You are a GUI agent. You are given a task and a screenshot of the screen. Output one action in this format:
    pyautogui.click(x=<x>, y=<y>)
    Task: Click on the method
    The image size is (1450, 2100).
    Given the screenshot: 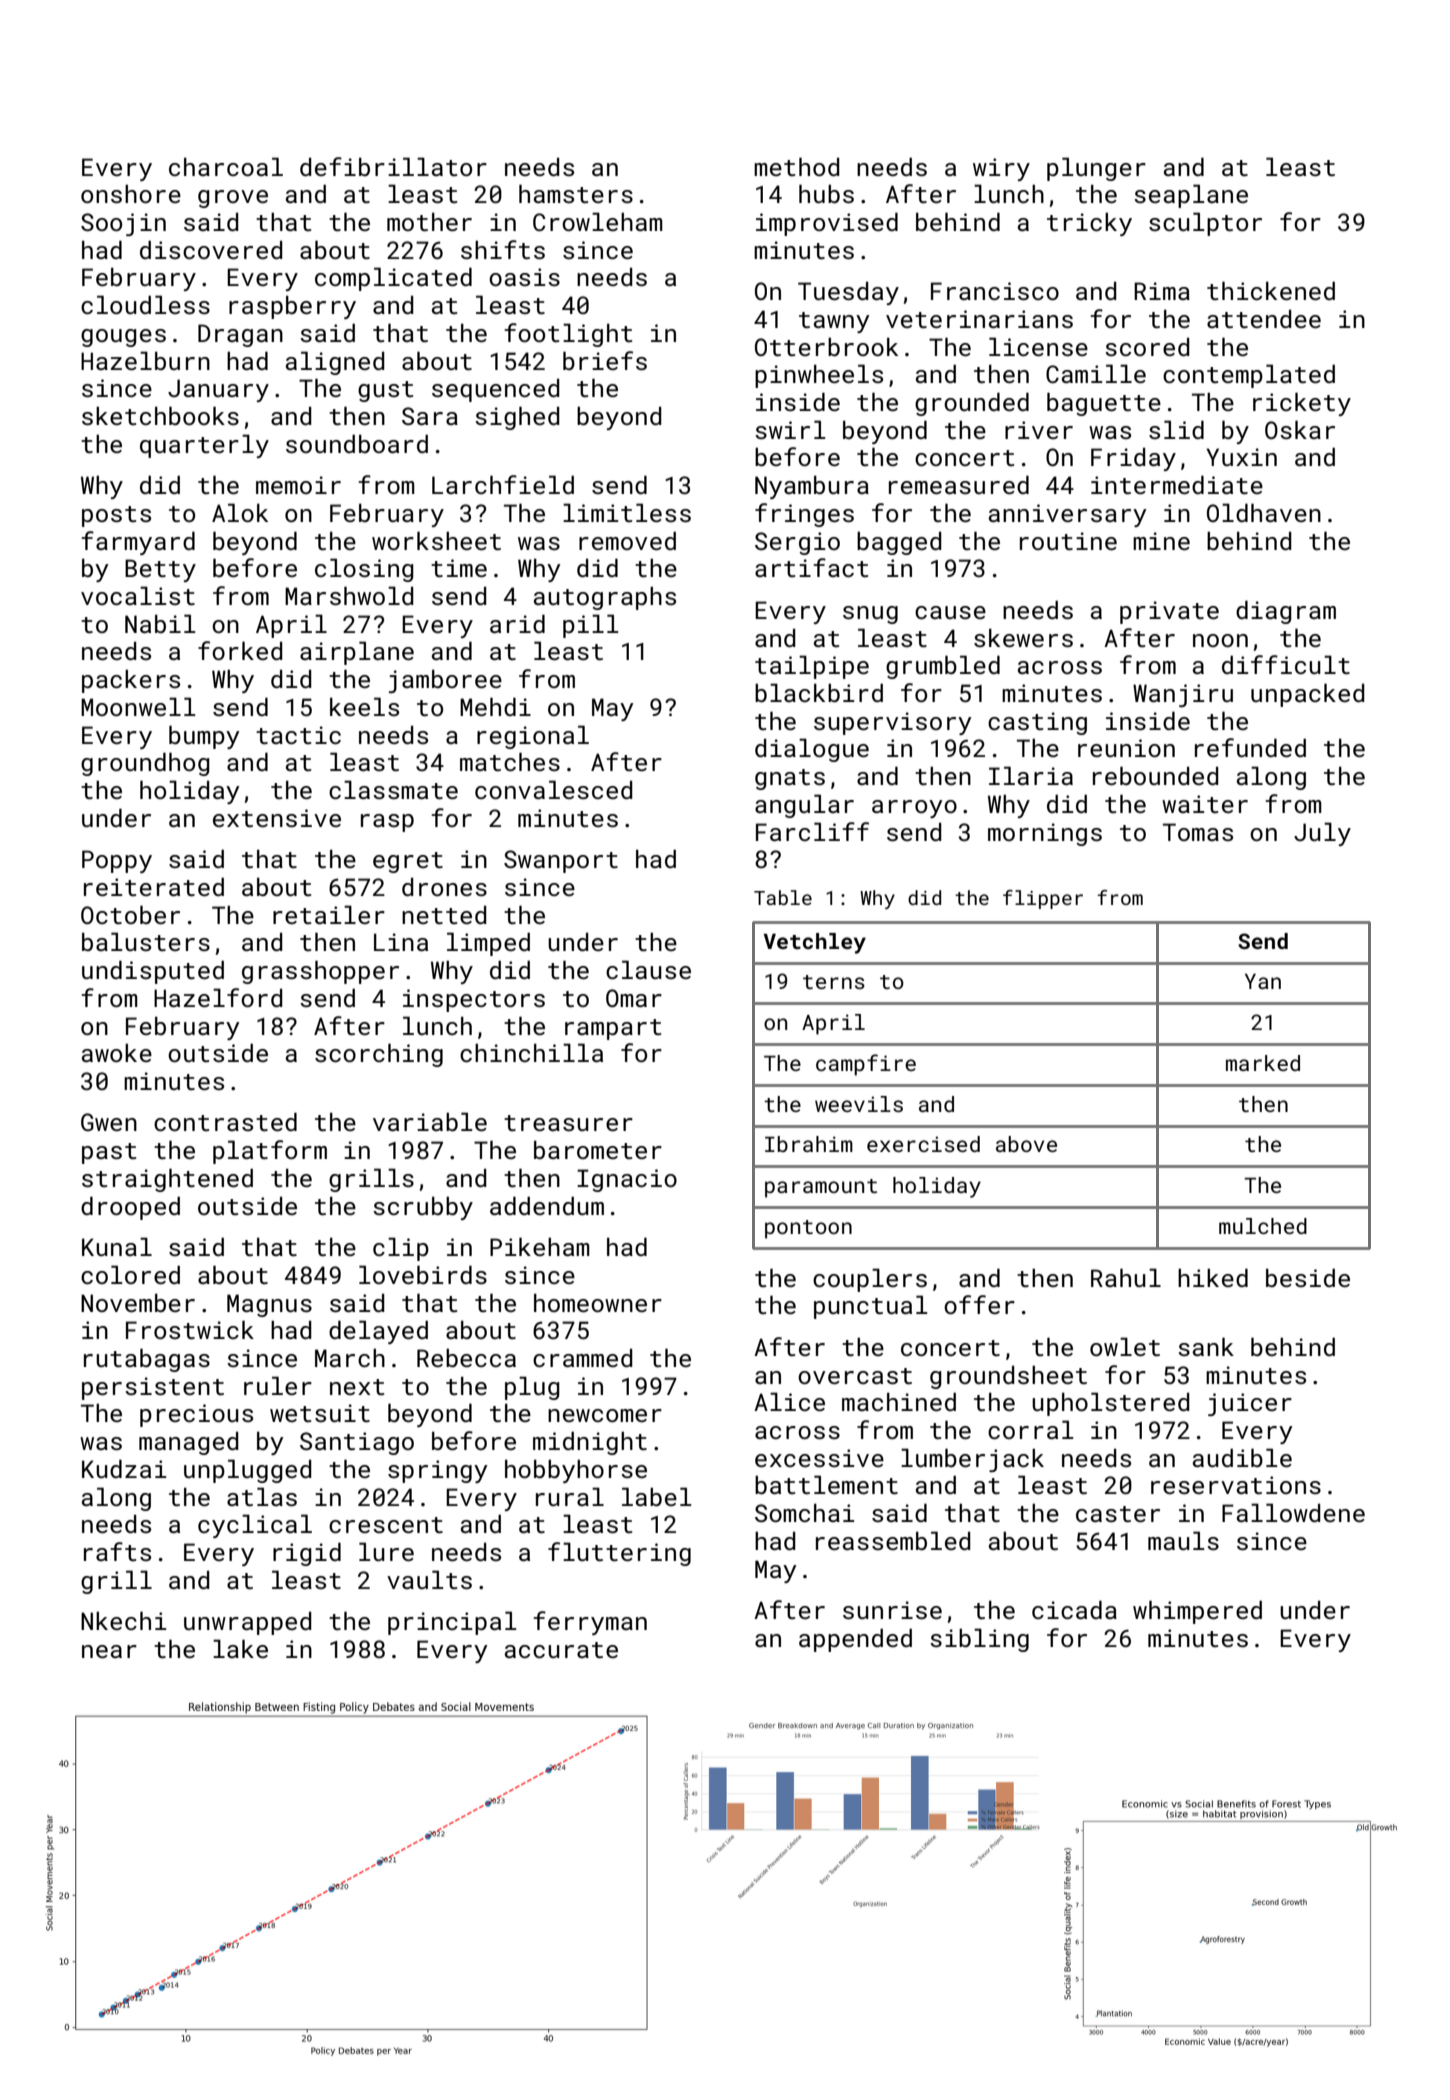 What is the action you would take?
    pyautogui.click(x=797, y=166)
